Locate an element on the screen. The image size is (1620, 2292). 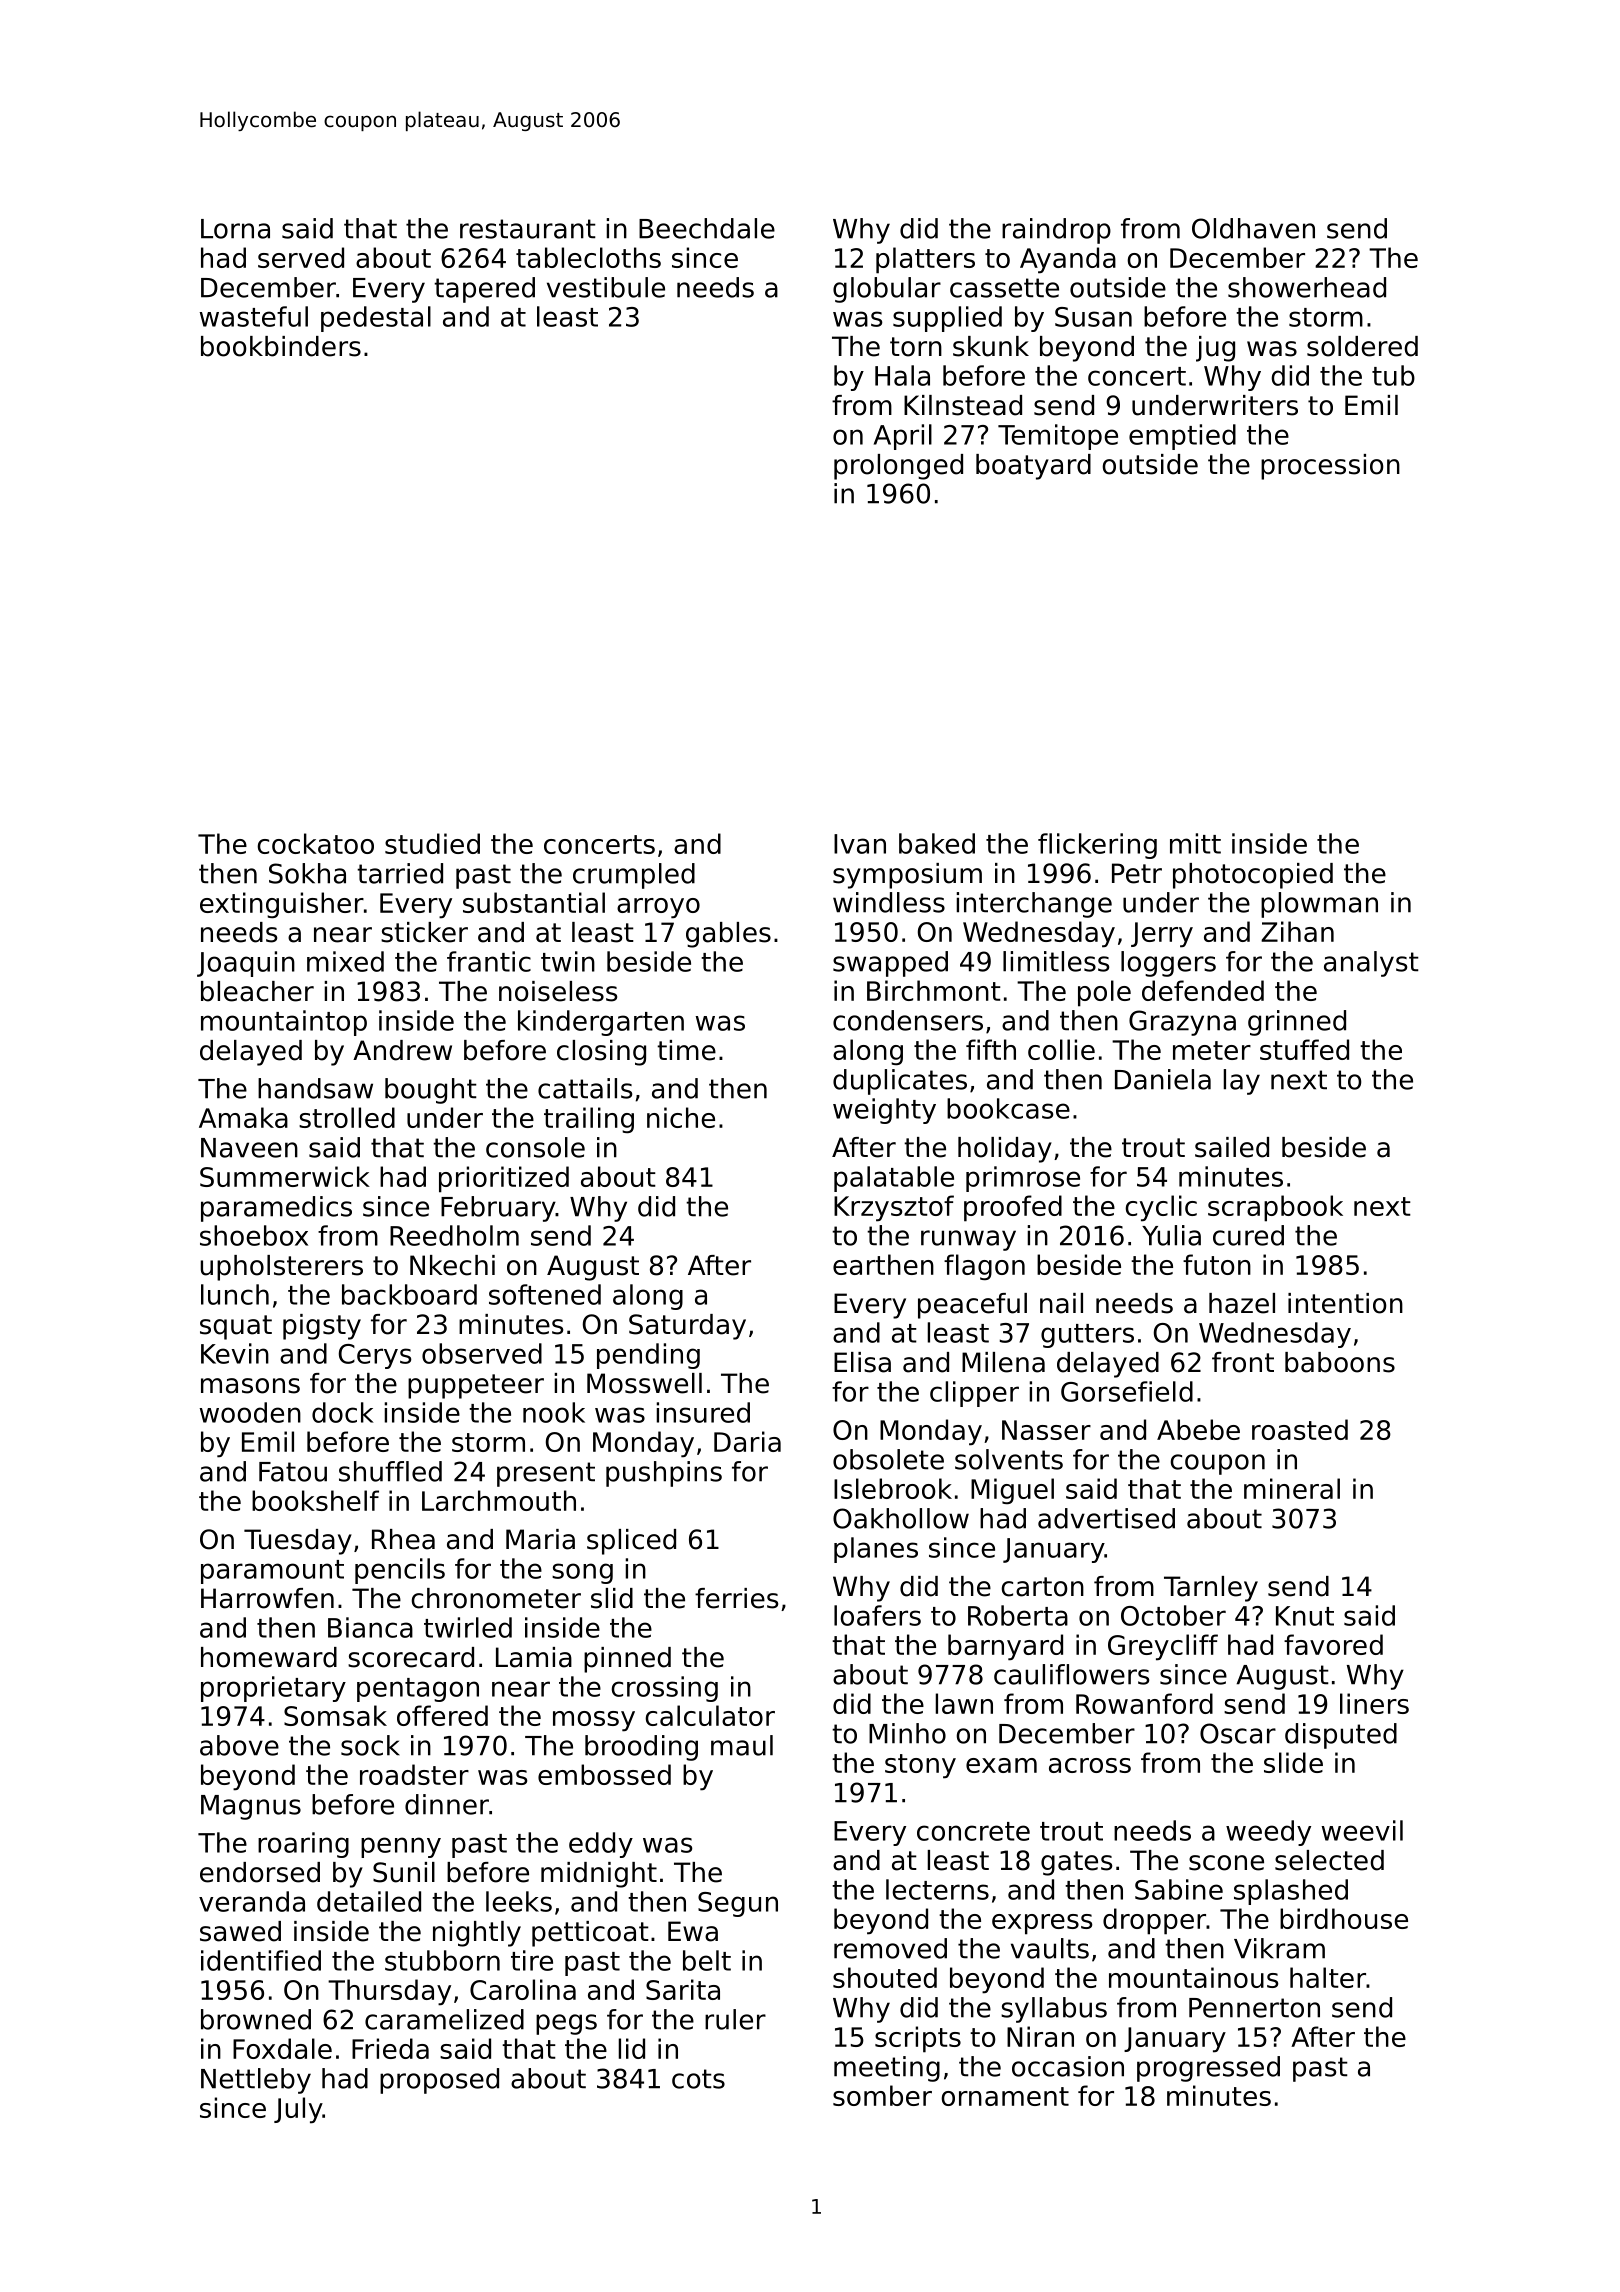
wooden is located at coordinates (250, 1412).
